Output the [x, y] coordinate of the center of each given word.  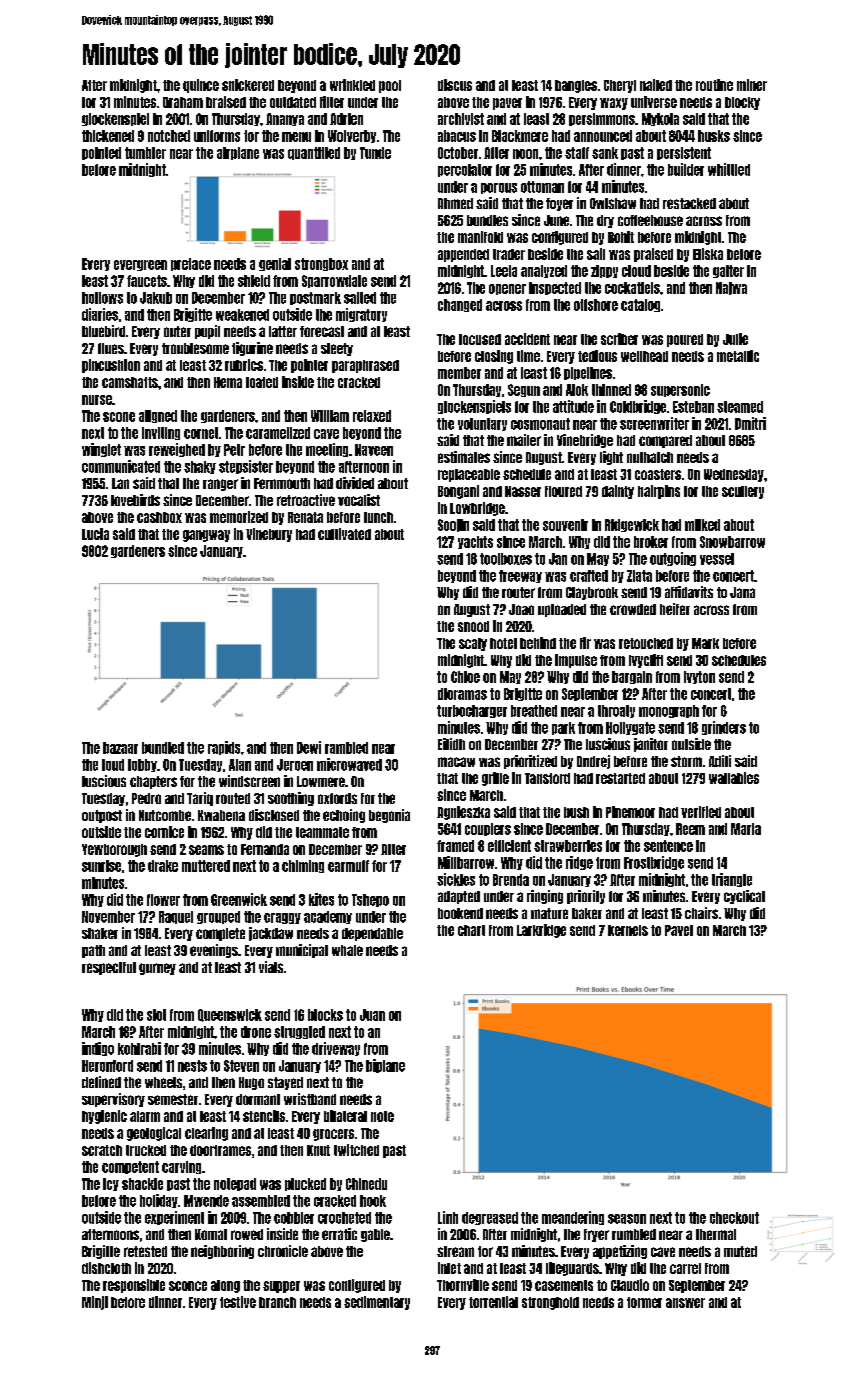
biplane [385, 1066]
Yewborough [114, 850]
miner [752, 85]
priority [586, 897]
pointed [101, 153]
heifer [675, 609]
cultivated [344, 534]
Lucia [95, 534]
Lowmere [321, 781]
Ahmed [455, 203]
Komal [211, 1234]
